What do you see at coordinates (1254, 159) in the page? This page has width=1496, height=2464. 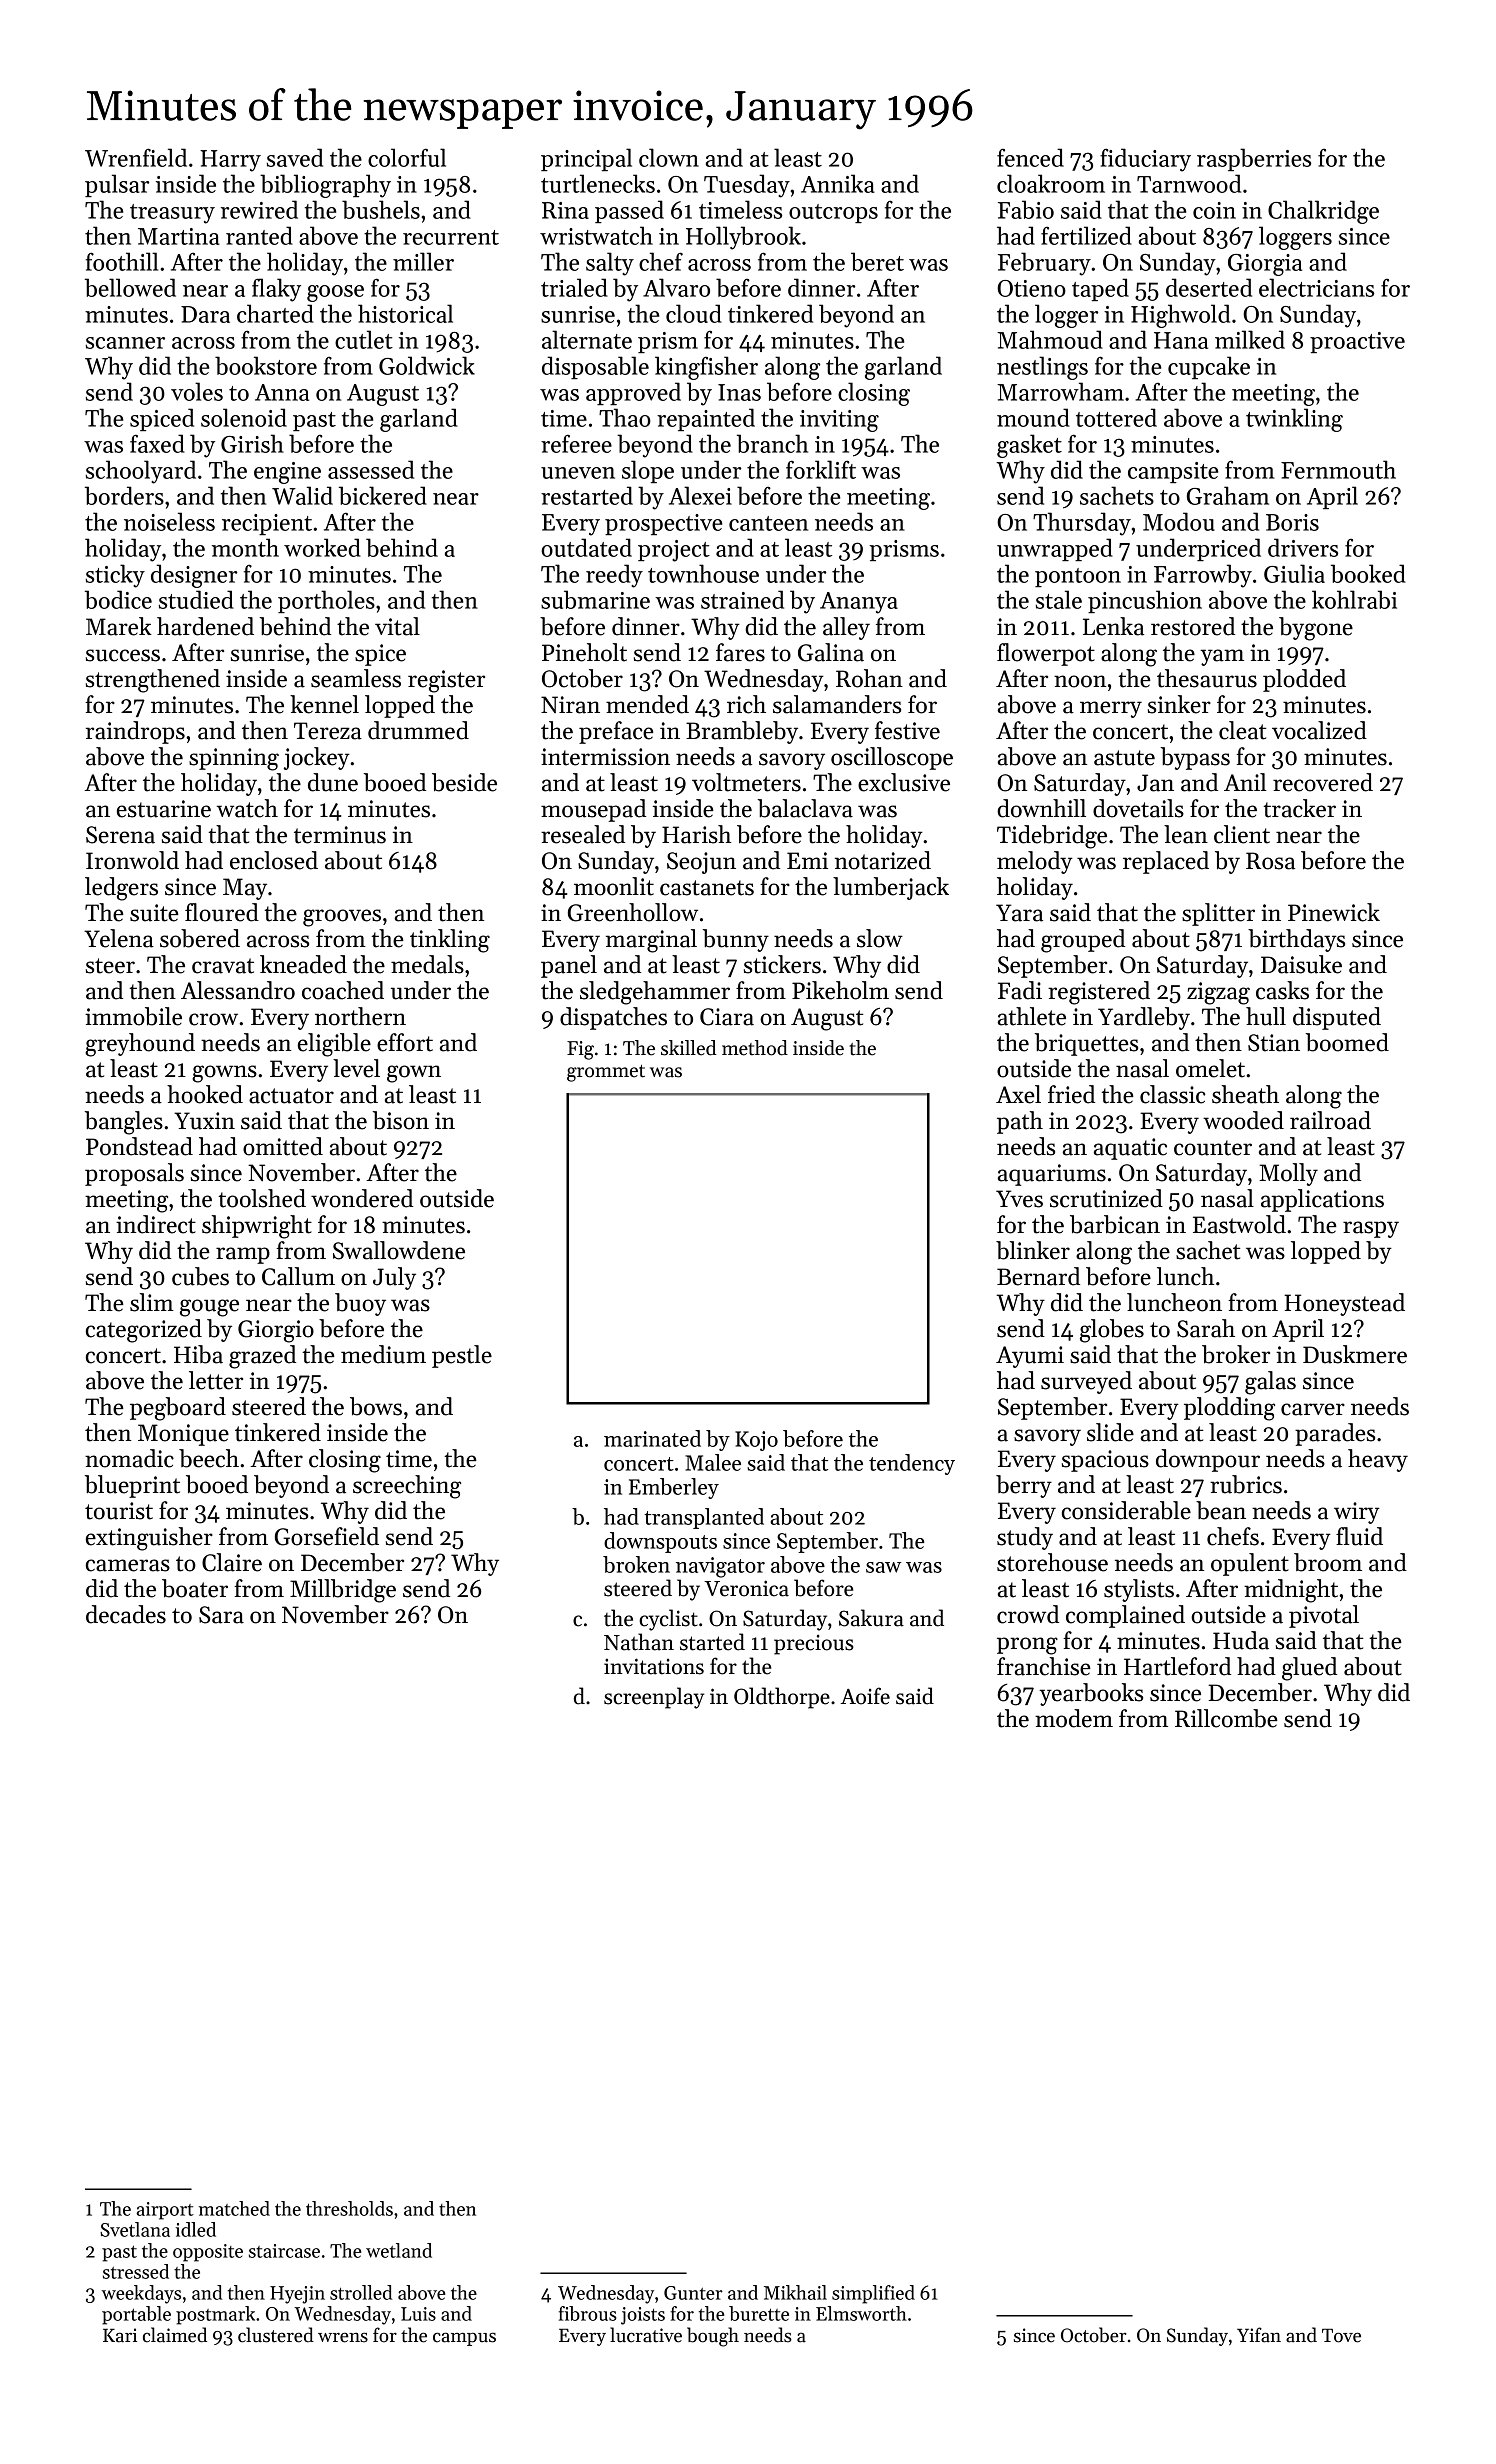 I see `raspberries` at bounding box center [1254, 159].
